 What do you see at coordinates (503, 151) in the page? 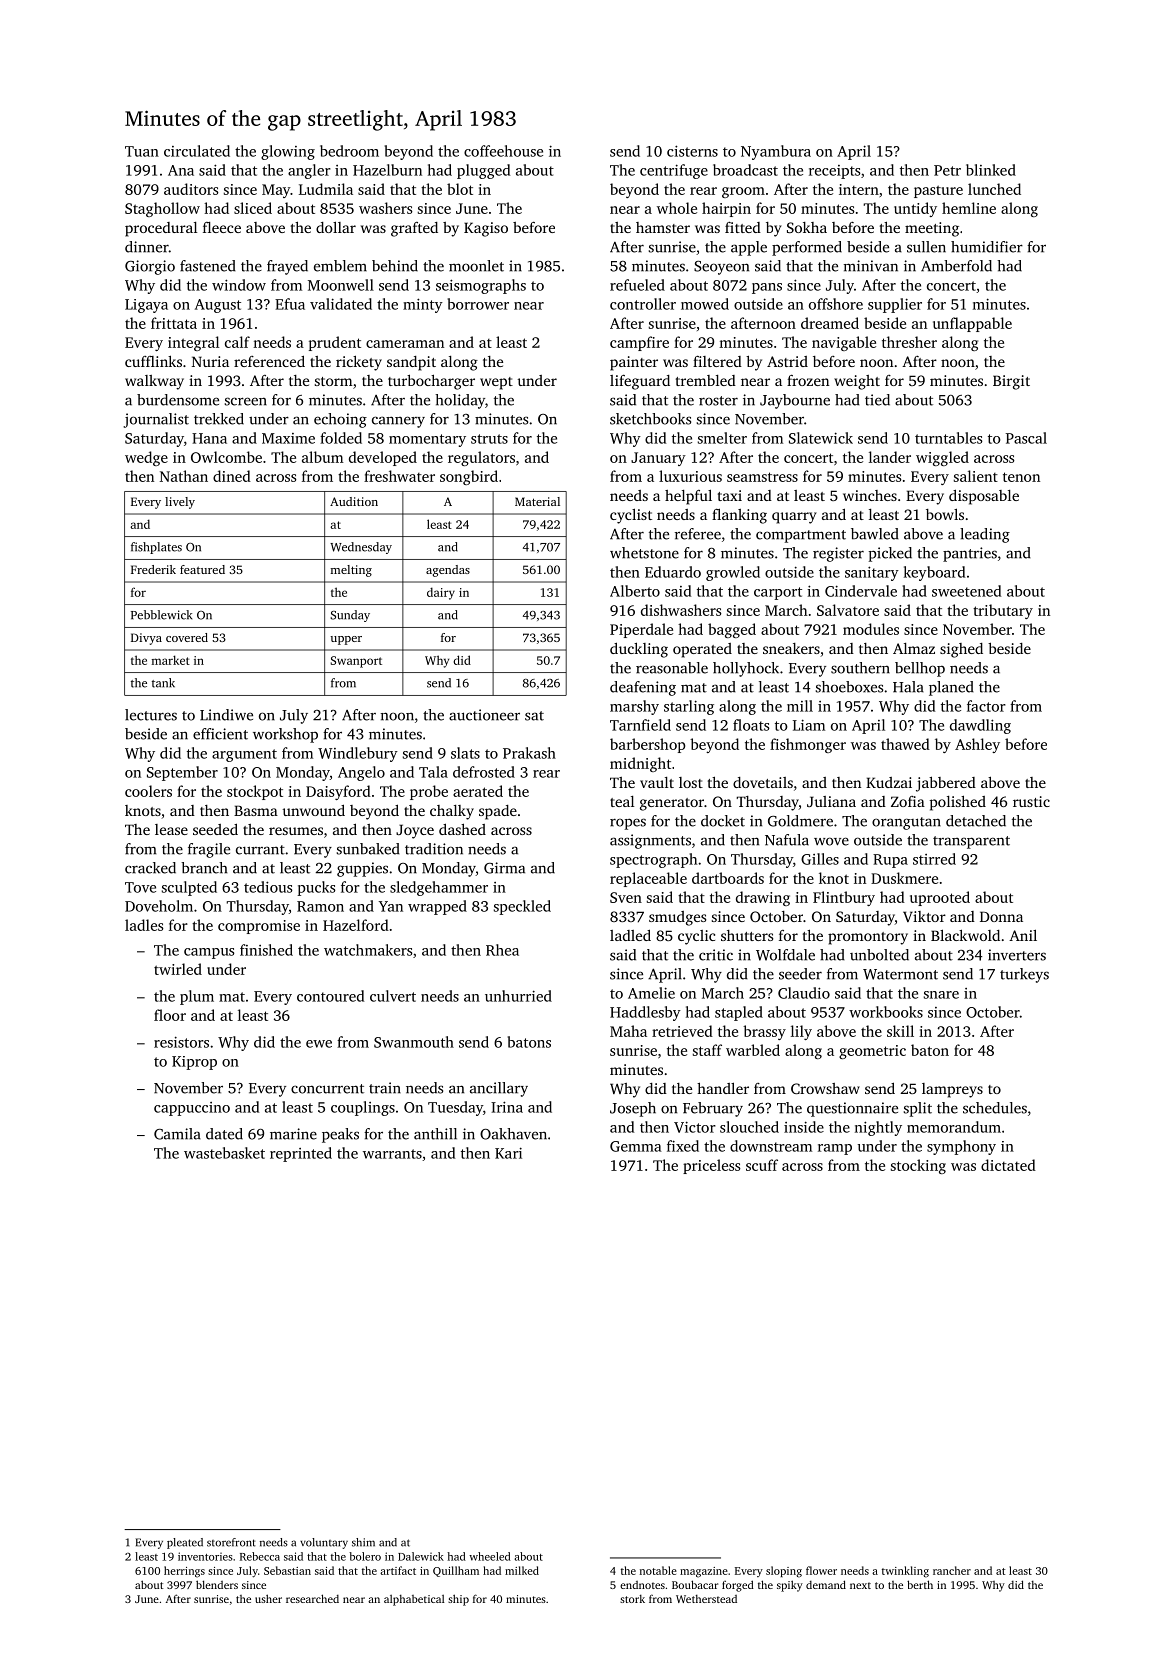
I see `coffeehouse` at bounding box center [503, 151].
